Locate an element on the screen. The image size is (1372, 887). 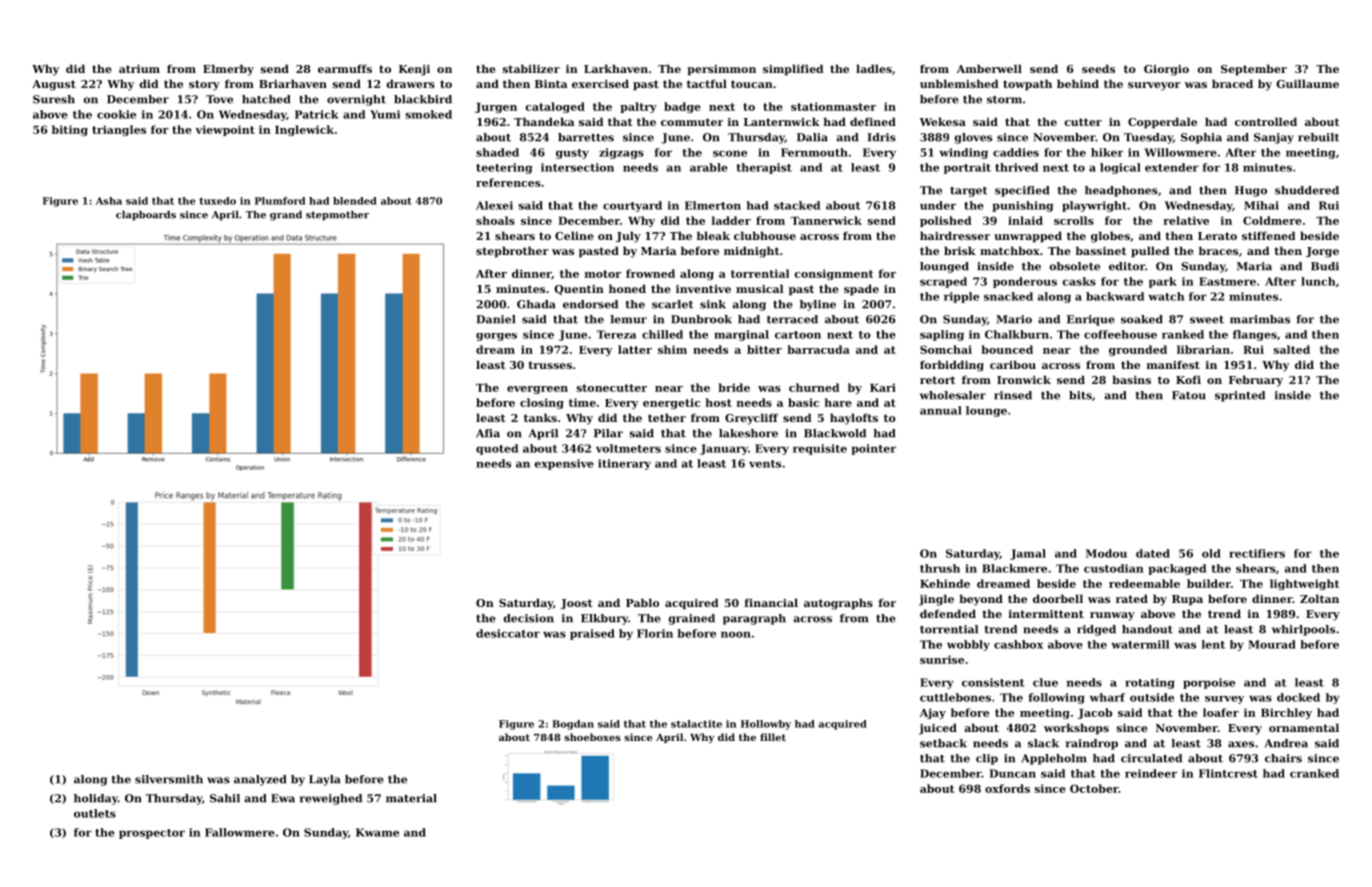
Mourad is located at coordinates (1272, 644).
